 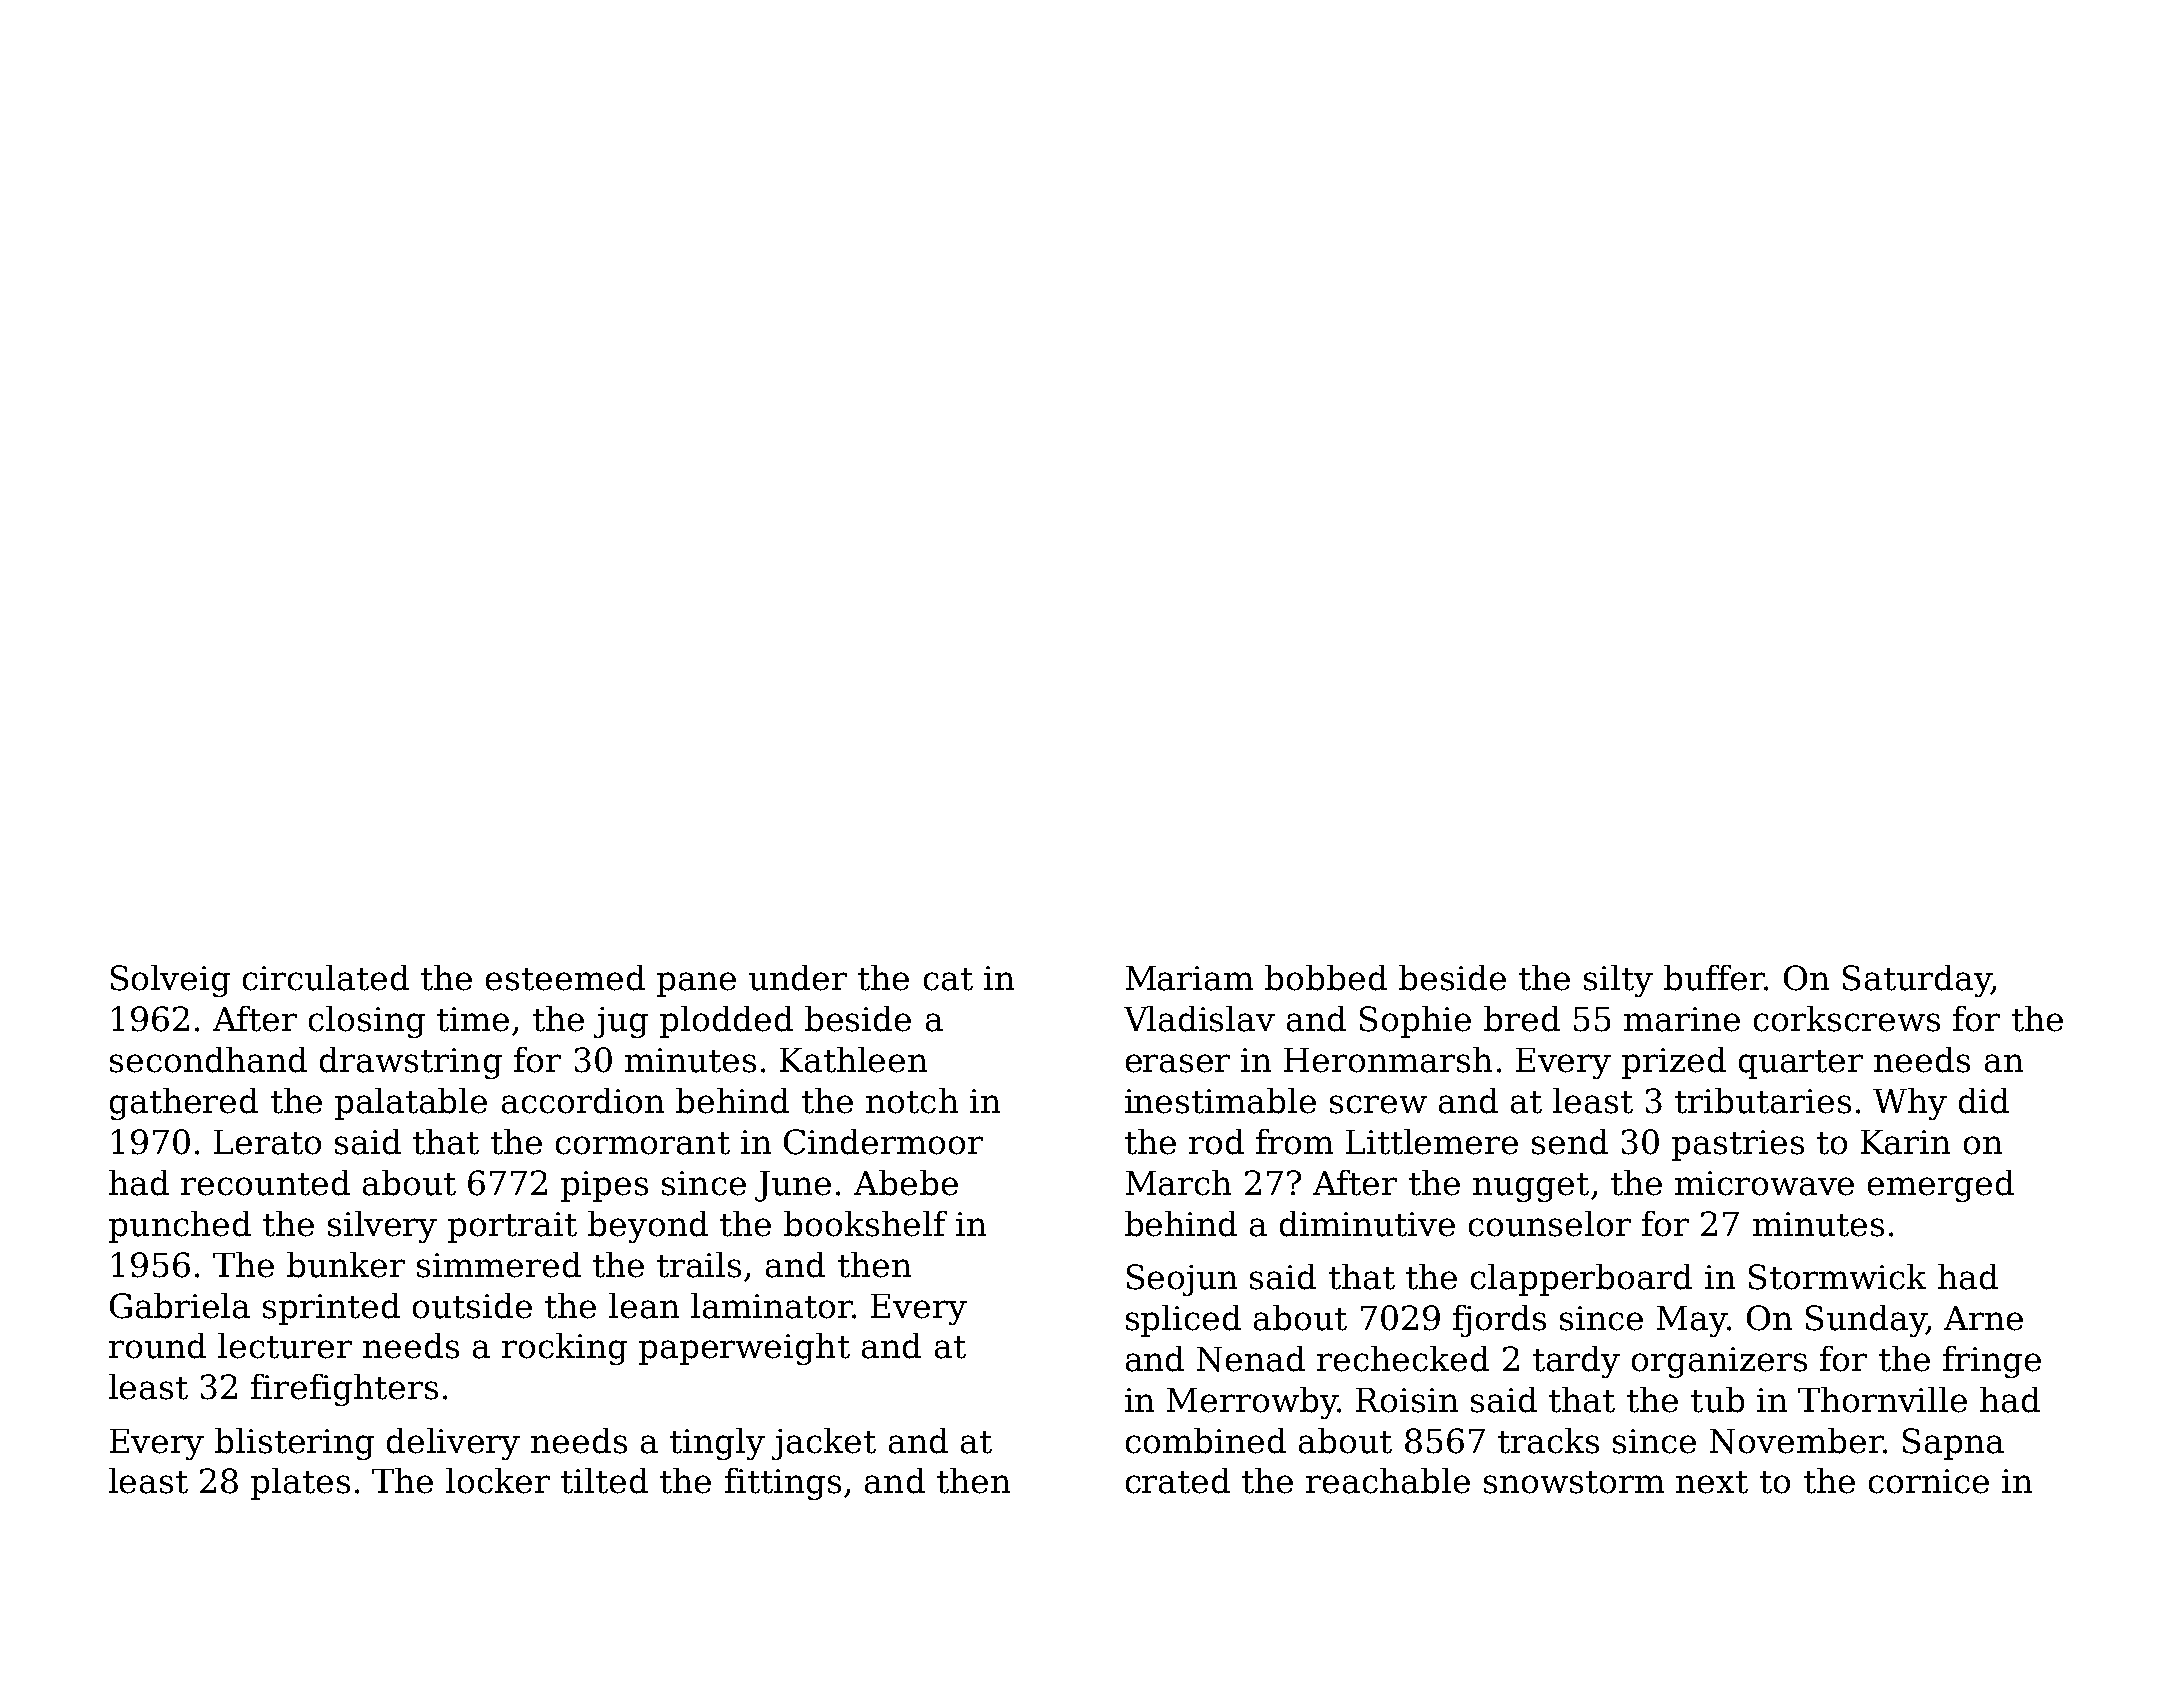 What do you see at coordinates (1550, 1224) in the screenshot?
I see `counselor` at bounding box center [1550, 1224].
